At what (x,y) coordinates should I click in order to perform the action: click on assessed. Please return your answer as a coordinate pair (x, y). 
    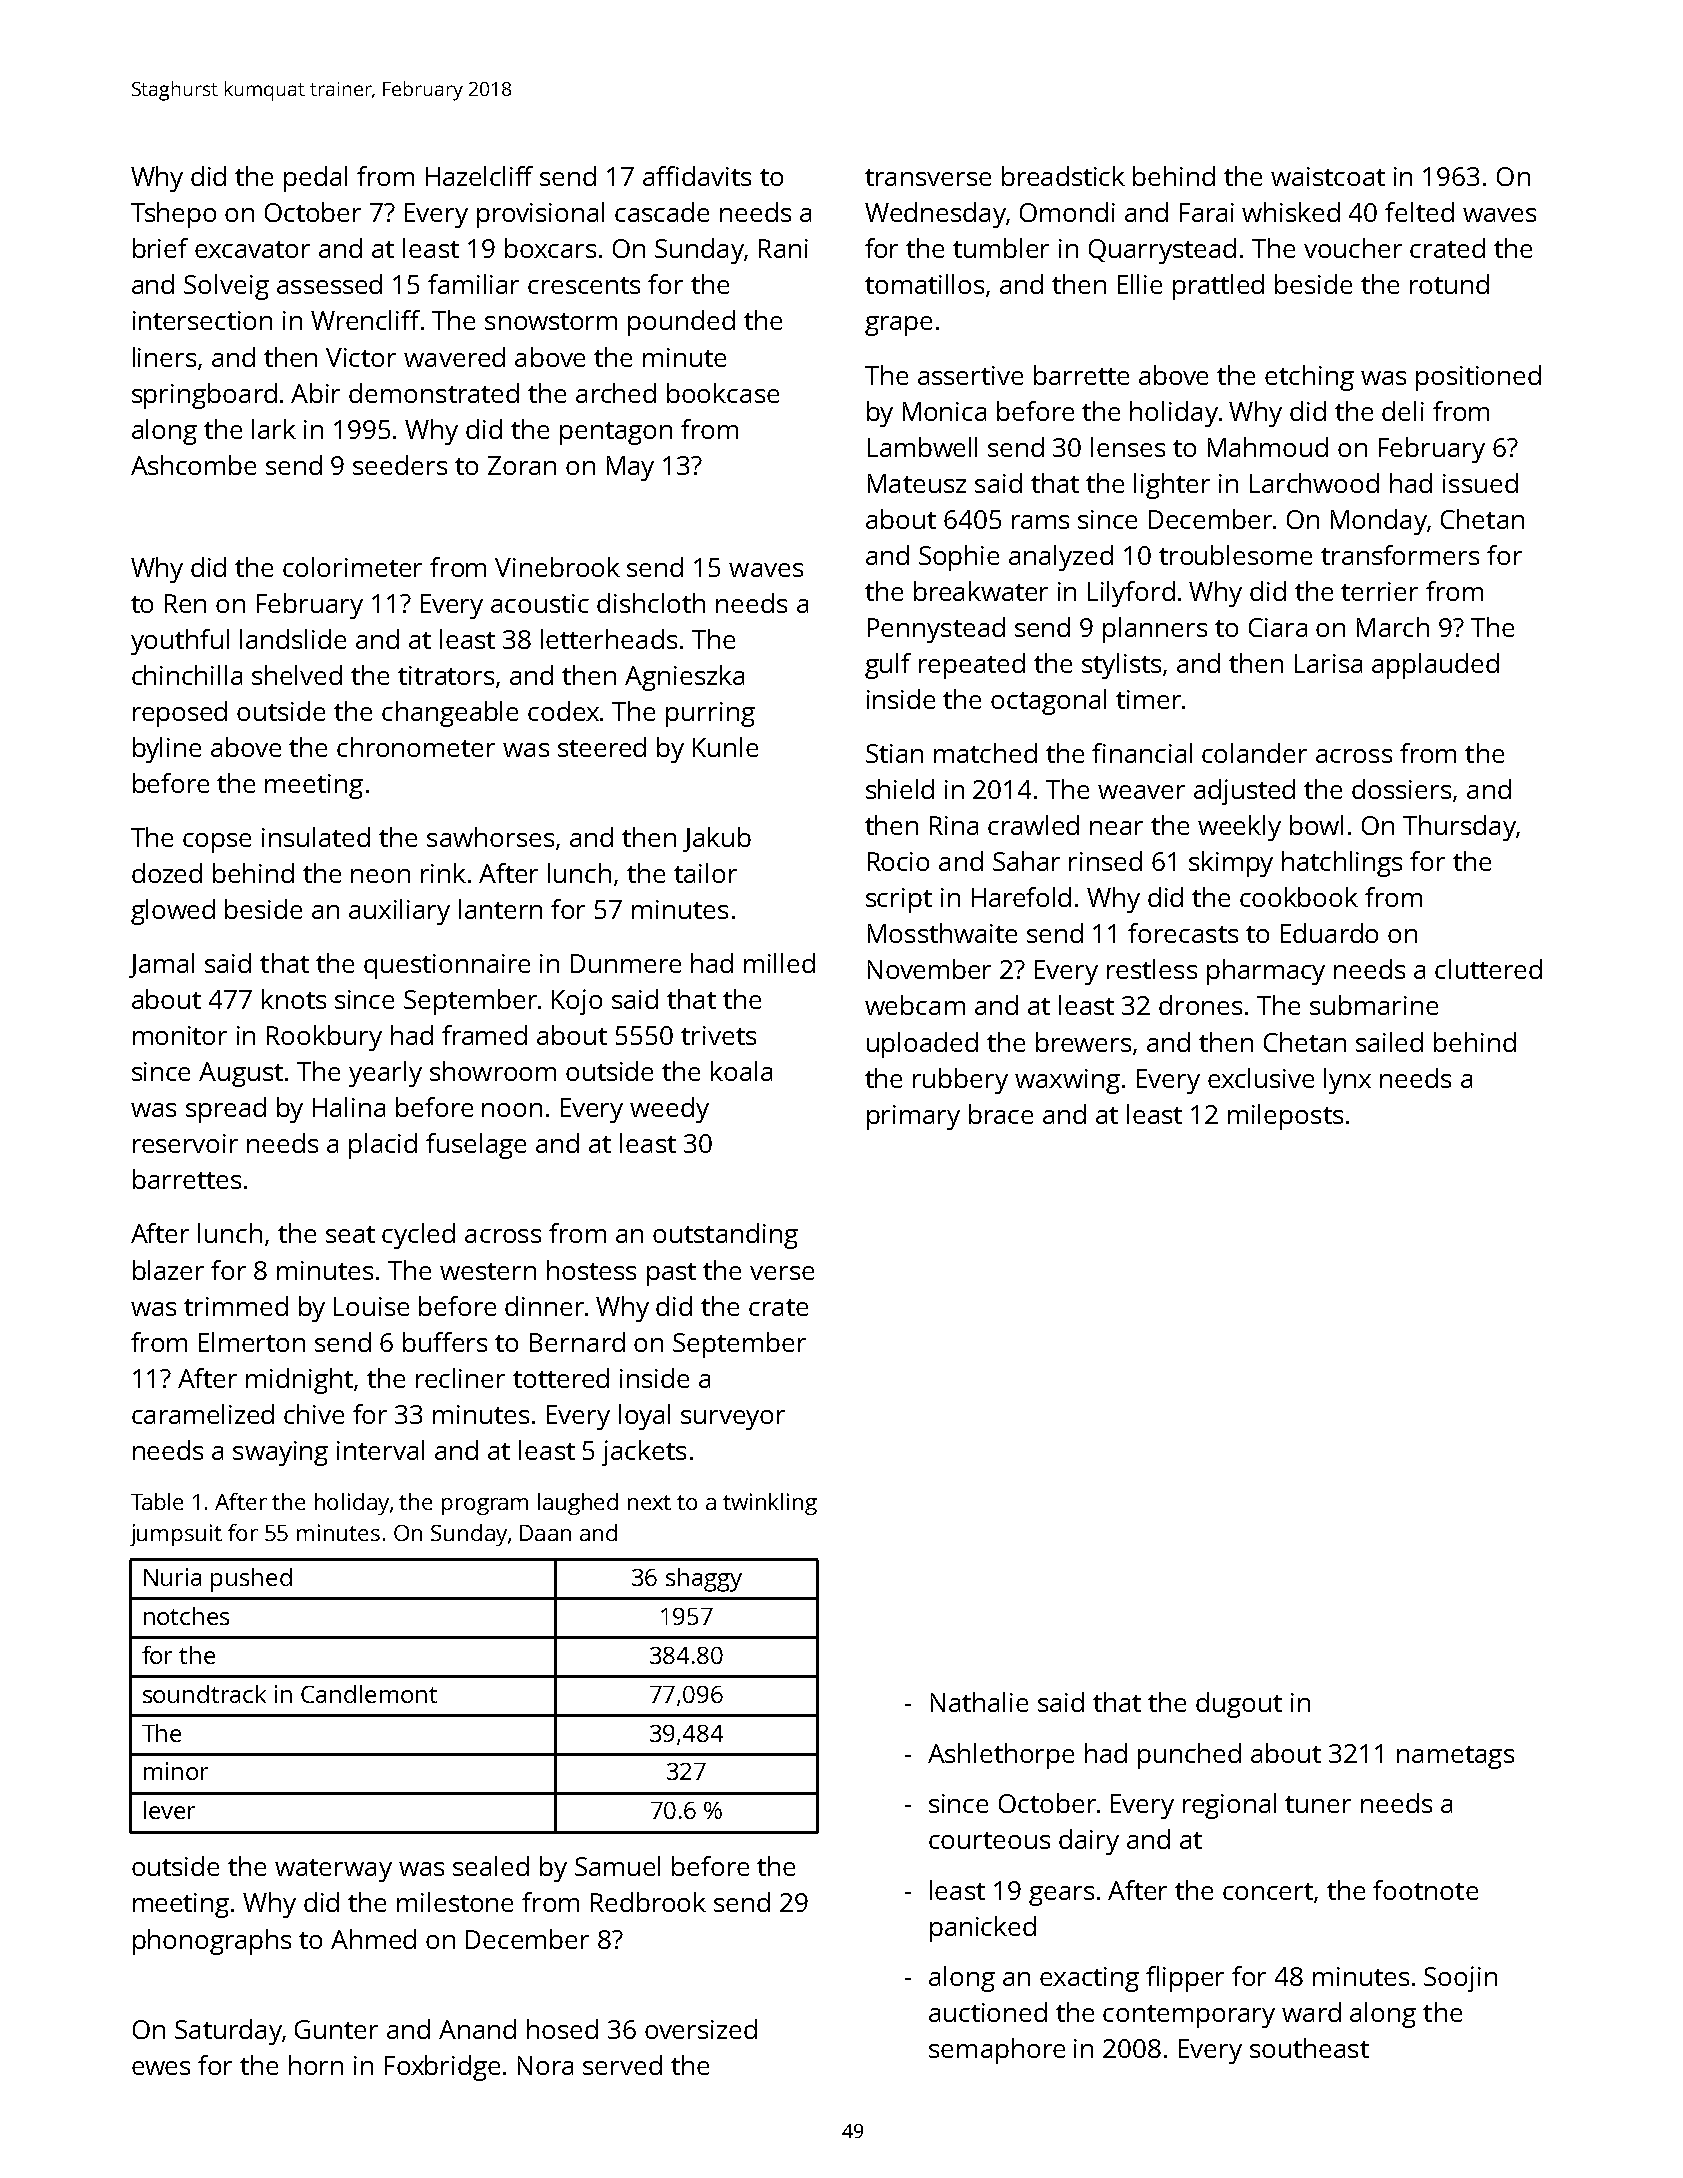
    Looking at the image, I should click on (329, 284).
